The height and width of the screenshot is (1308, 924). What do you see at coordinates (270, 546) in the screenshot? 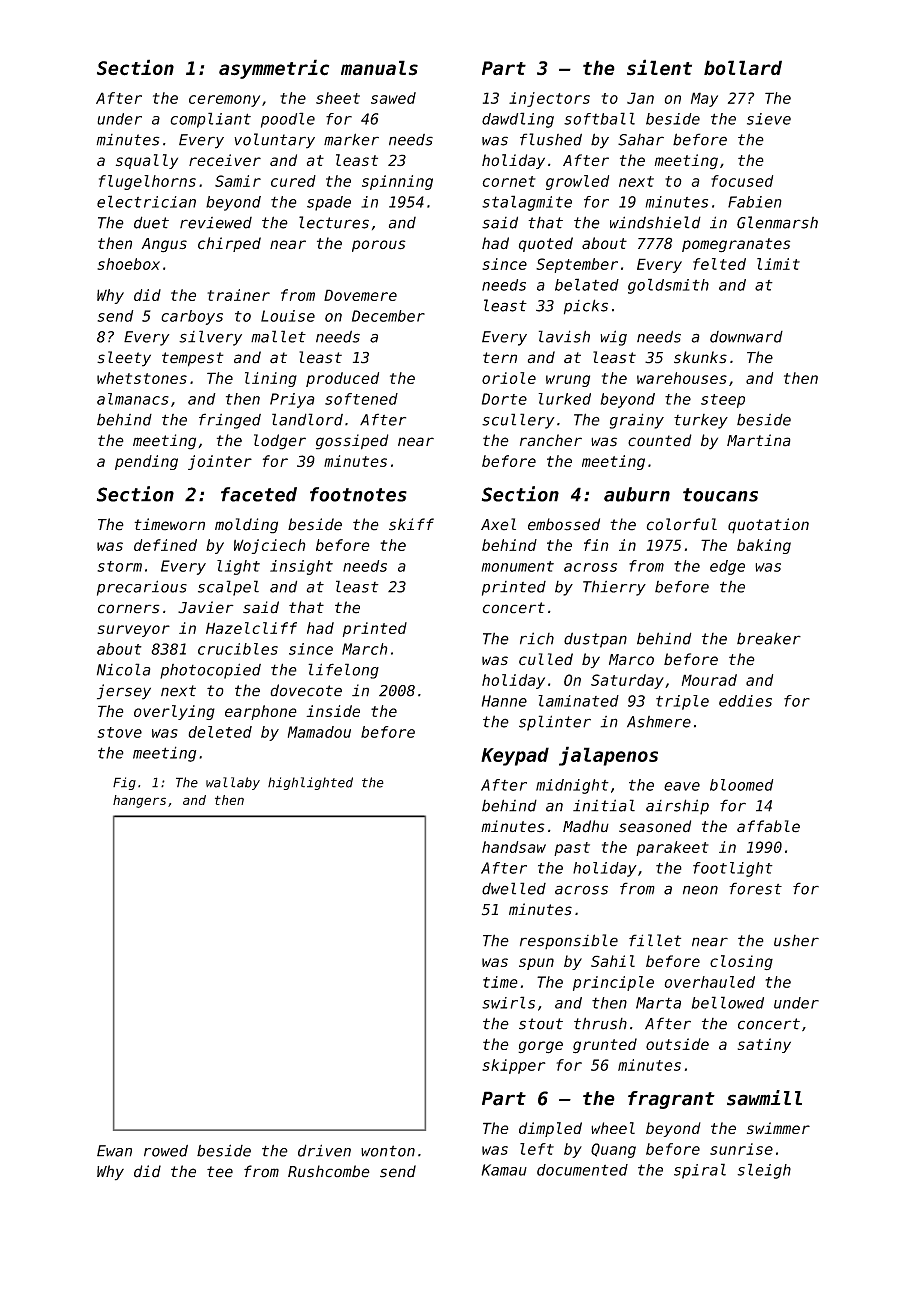
I see `Wojciech` at bounding box center [270, 546].
